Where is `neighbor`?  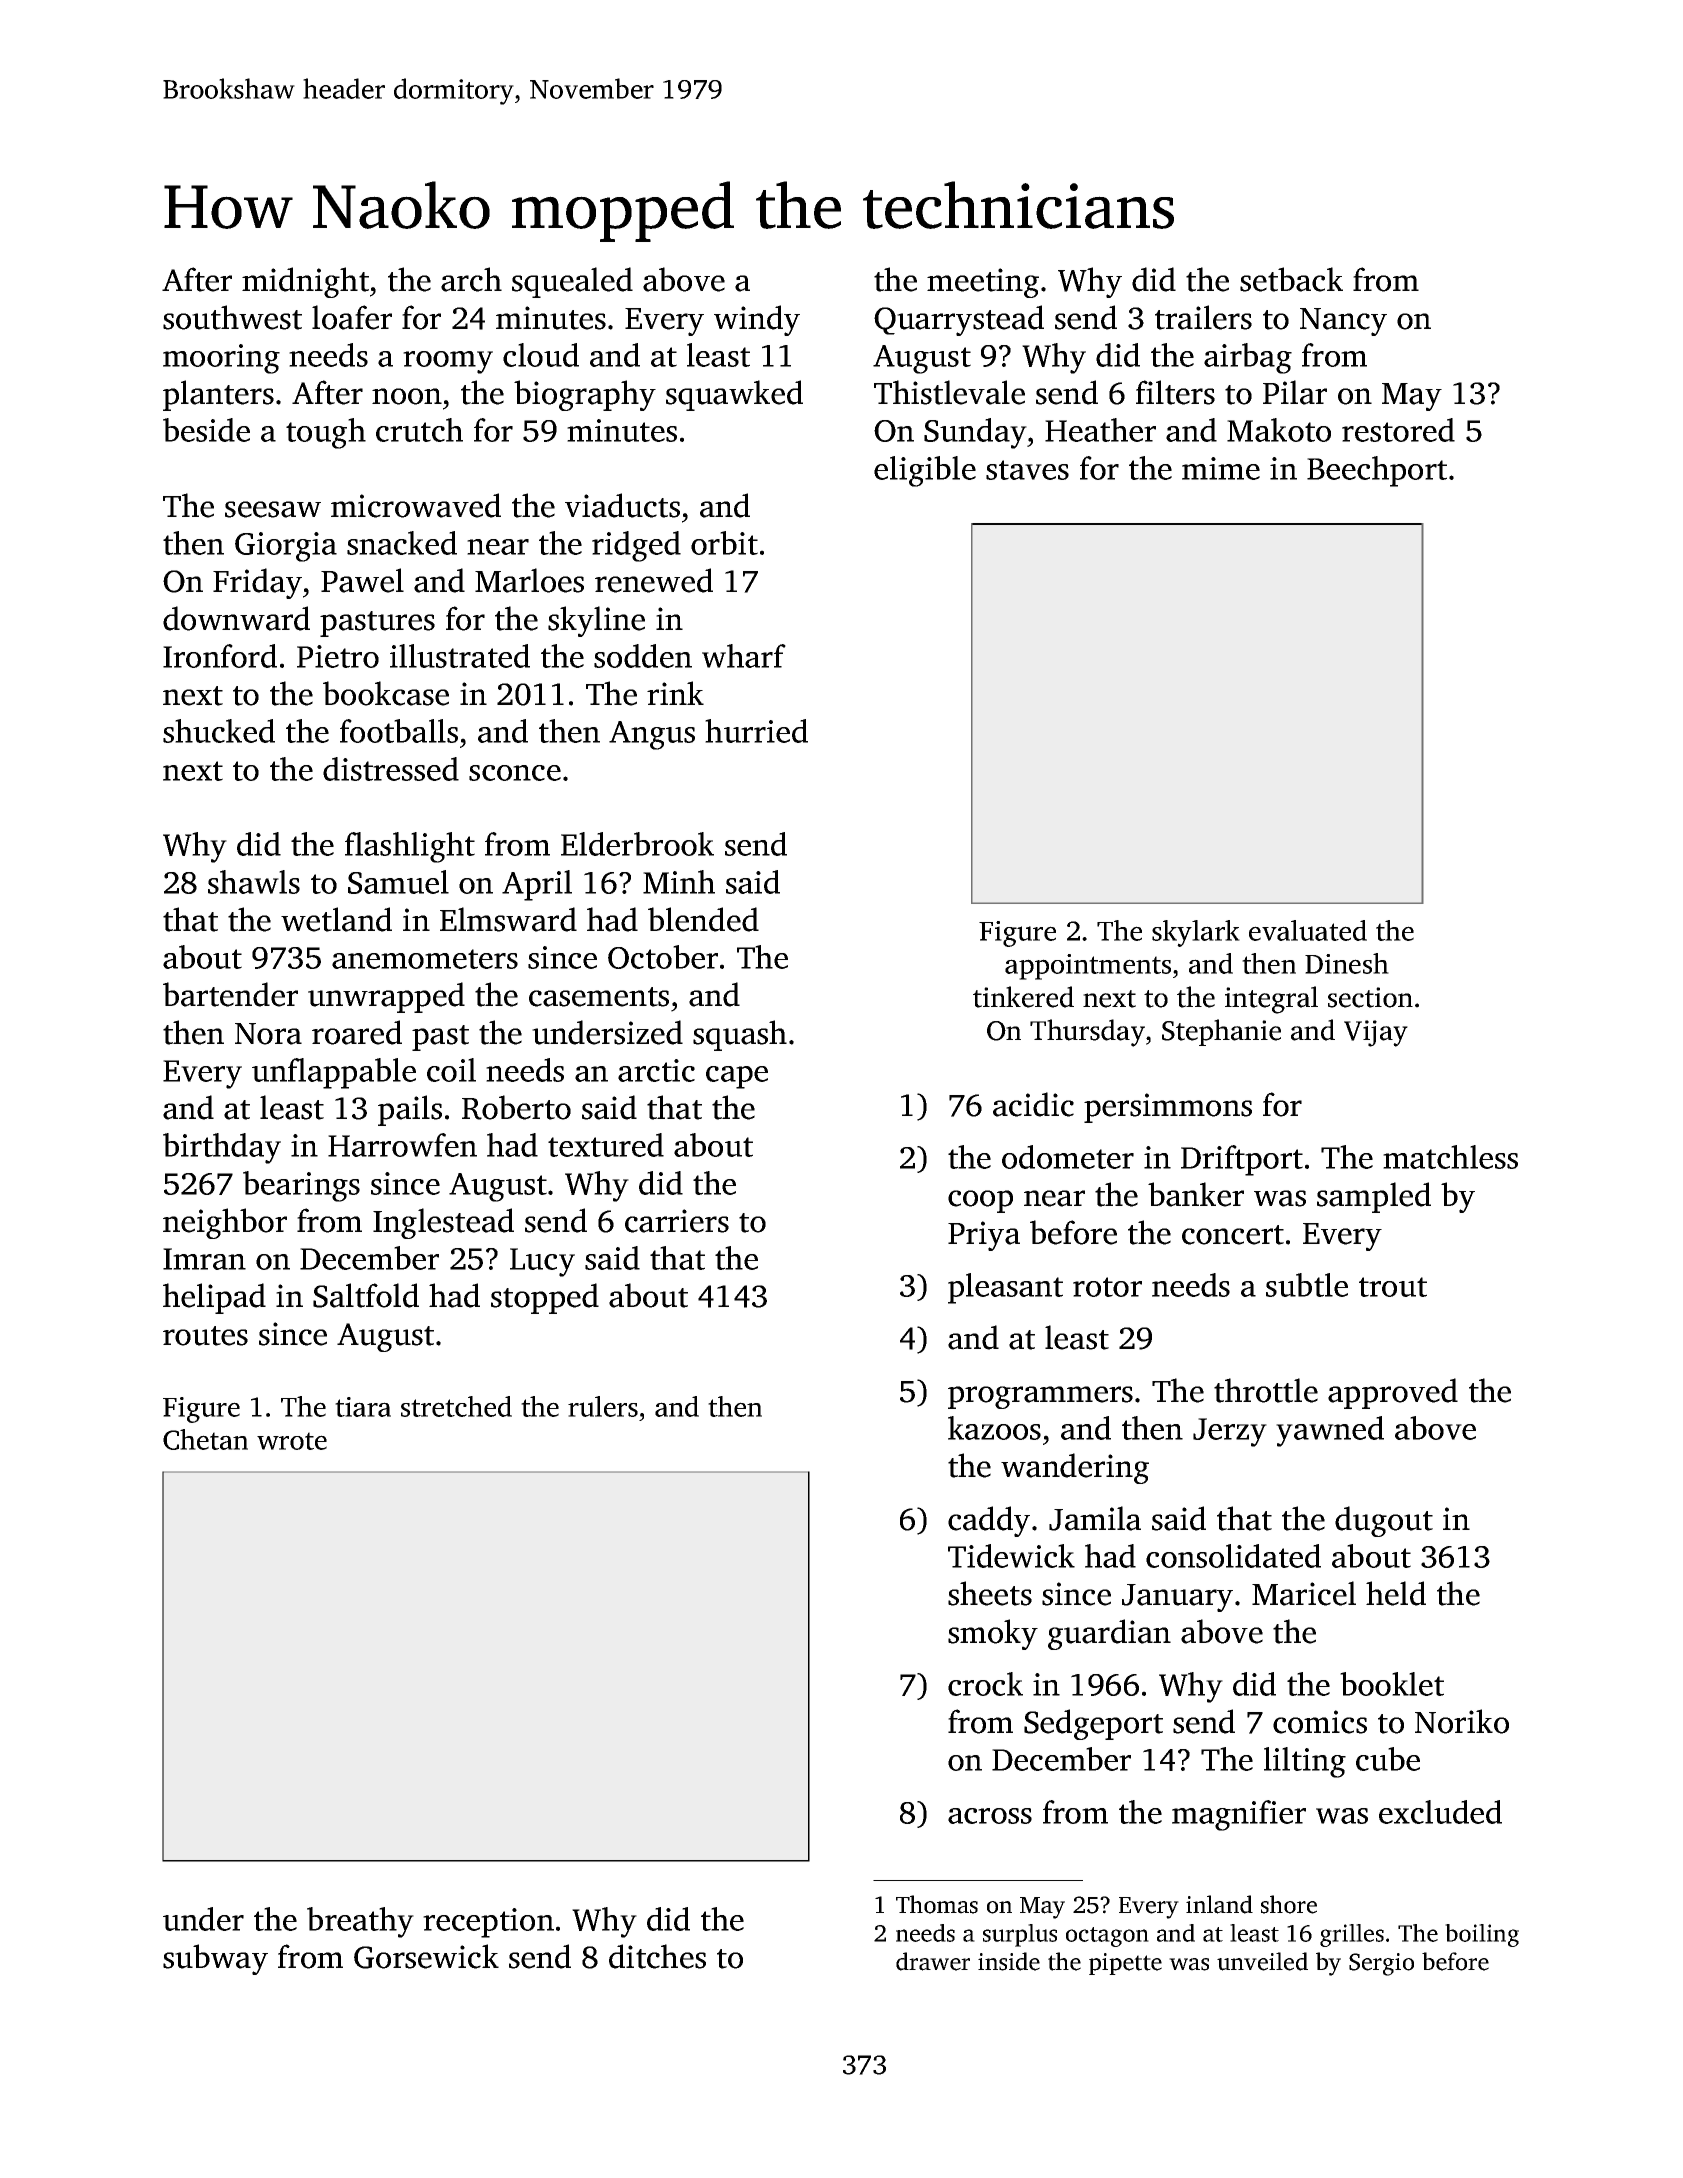
neighbor is located at coordinates (225, 1223).
